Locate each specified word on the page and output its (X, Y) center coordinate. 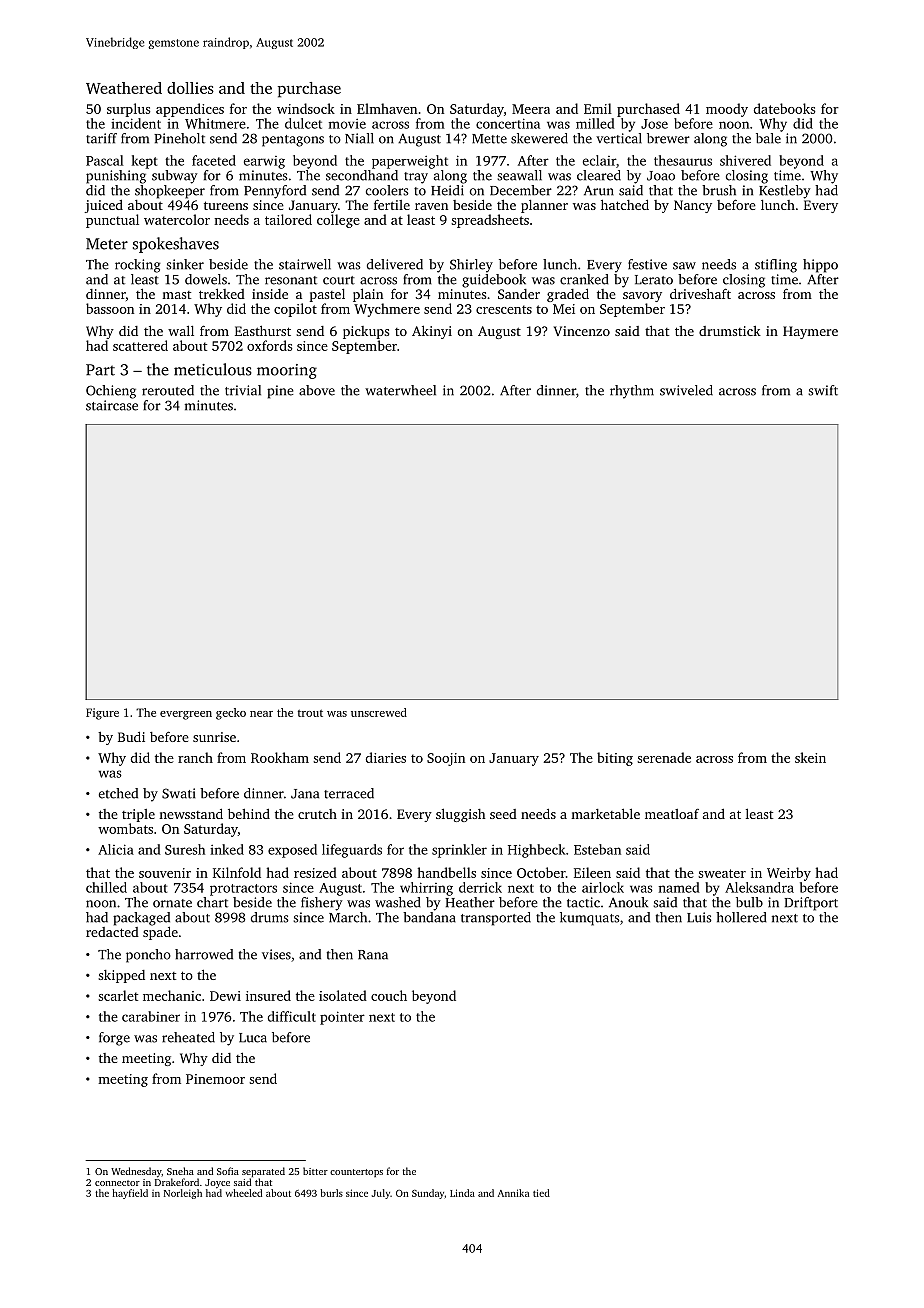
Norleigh (183, 1194)
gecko (231, 714)
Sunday (428, 1194)
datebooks (785, 108)
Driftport (811, 904)
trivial (243, 390)
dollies (190, 88)
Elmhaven (387, 108)
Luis (699, 917)
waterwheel (400, 390)
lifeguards (352, 851)
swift (823, 390)
